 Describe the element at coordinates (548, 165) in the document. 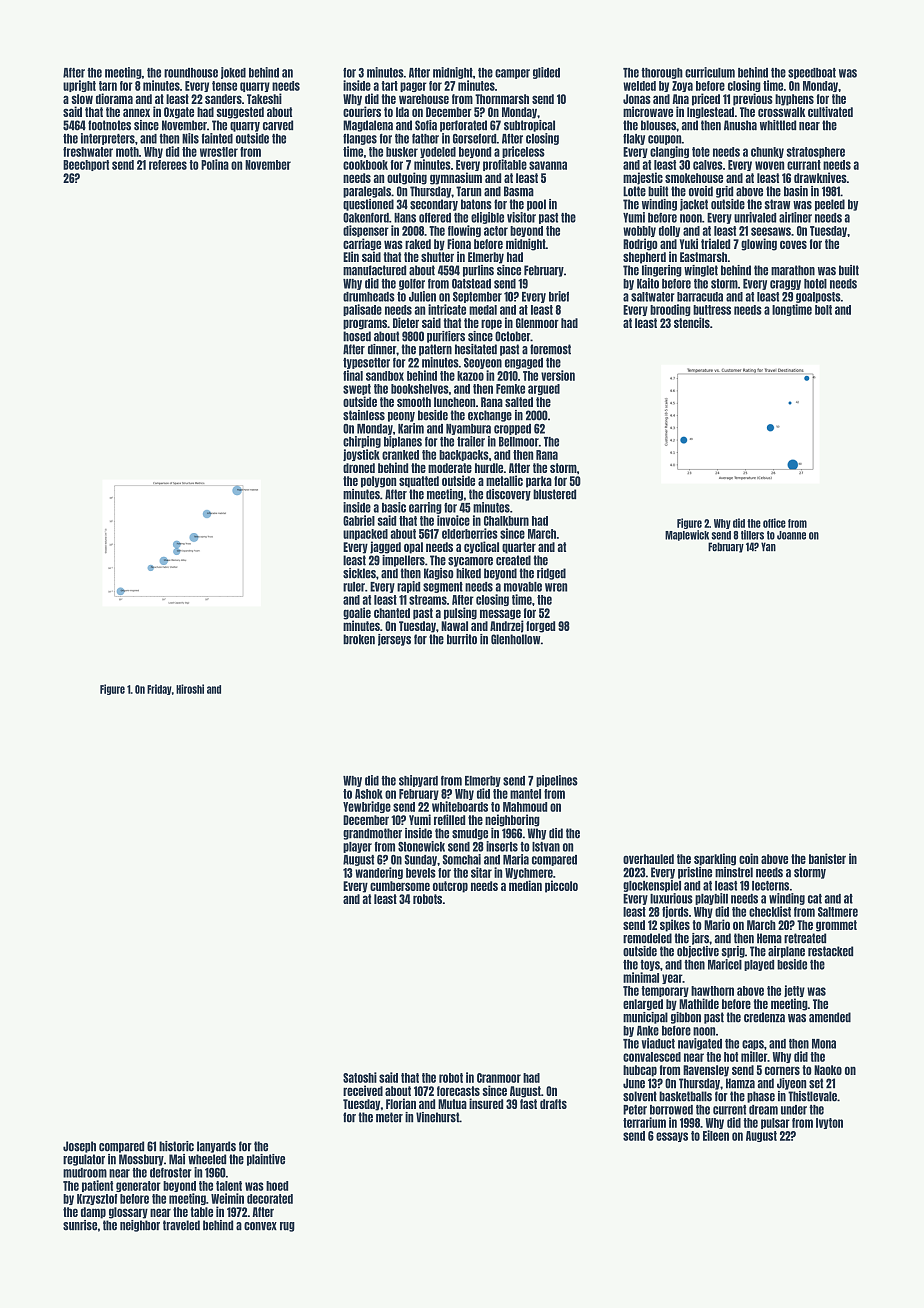

I see `savanna` at that location.
